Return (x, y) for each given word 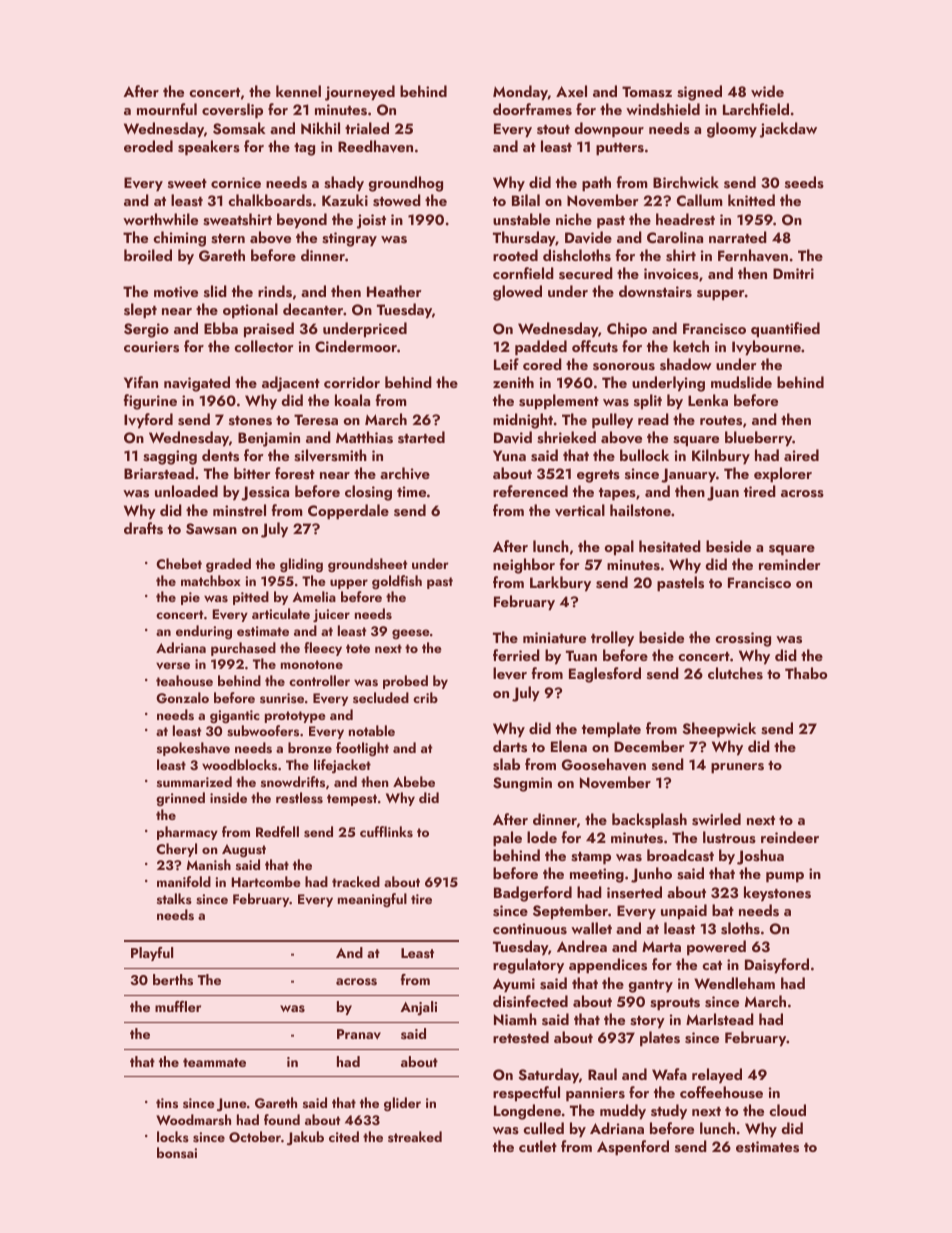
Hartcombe (266, 881)
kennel (298, 91)
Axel (571, 91)
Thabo (806, 673)
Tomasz (647, 92)
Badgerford (533, 894)
